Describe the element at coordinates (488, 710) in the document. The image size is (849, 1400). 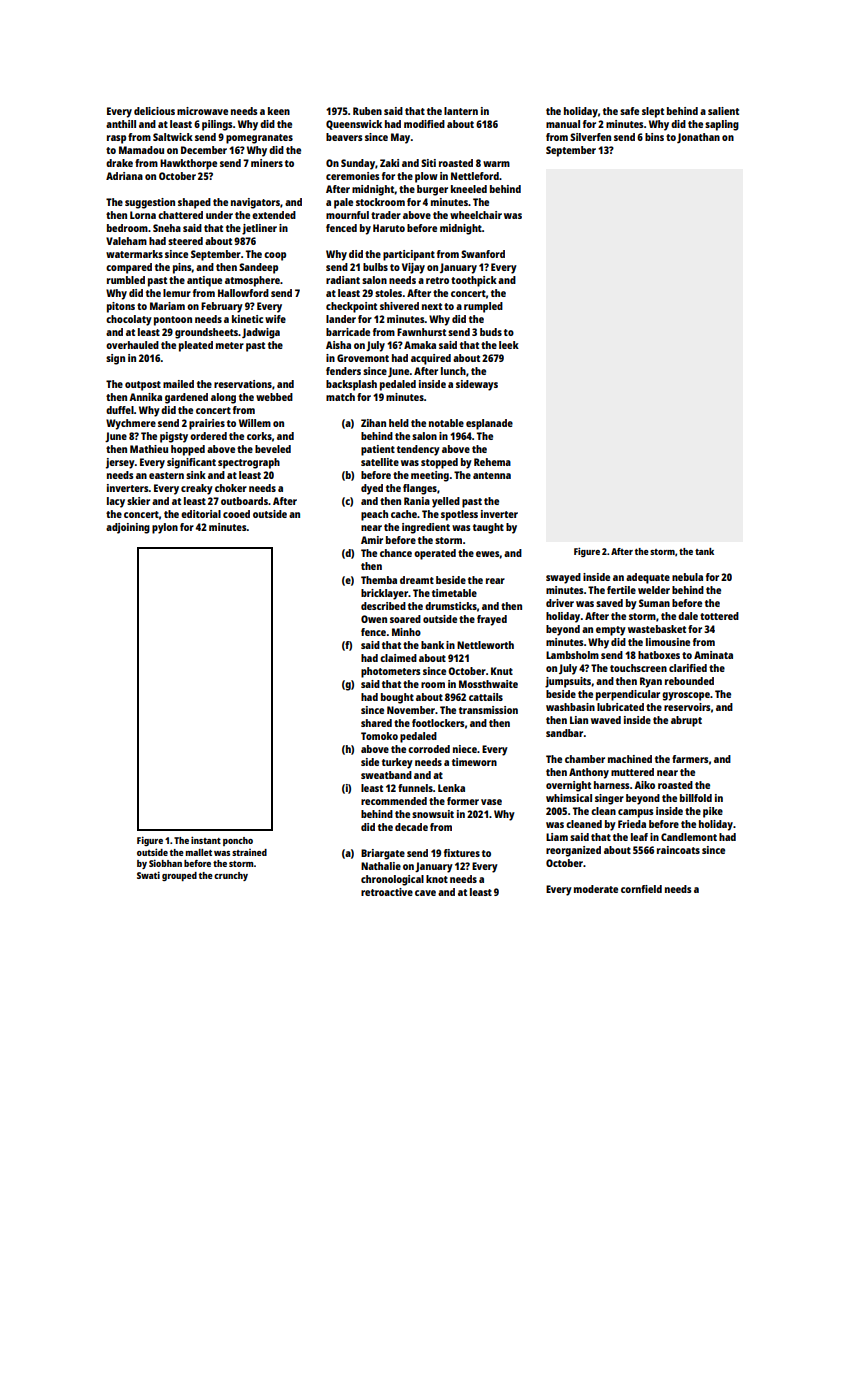
I see `transmission` at that location.
